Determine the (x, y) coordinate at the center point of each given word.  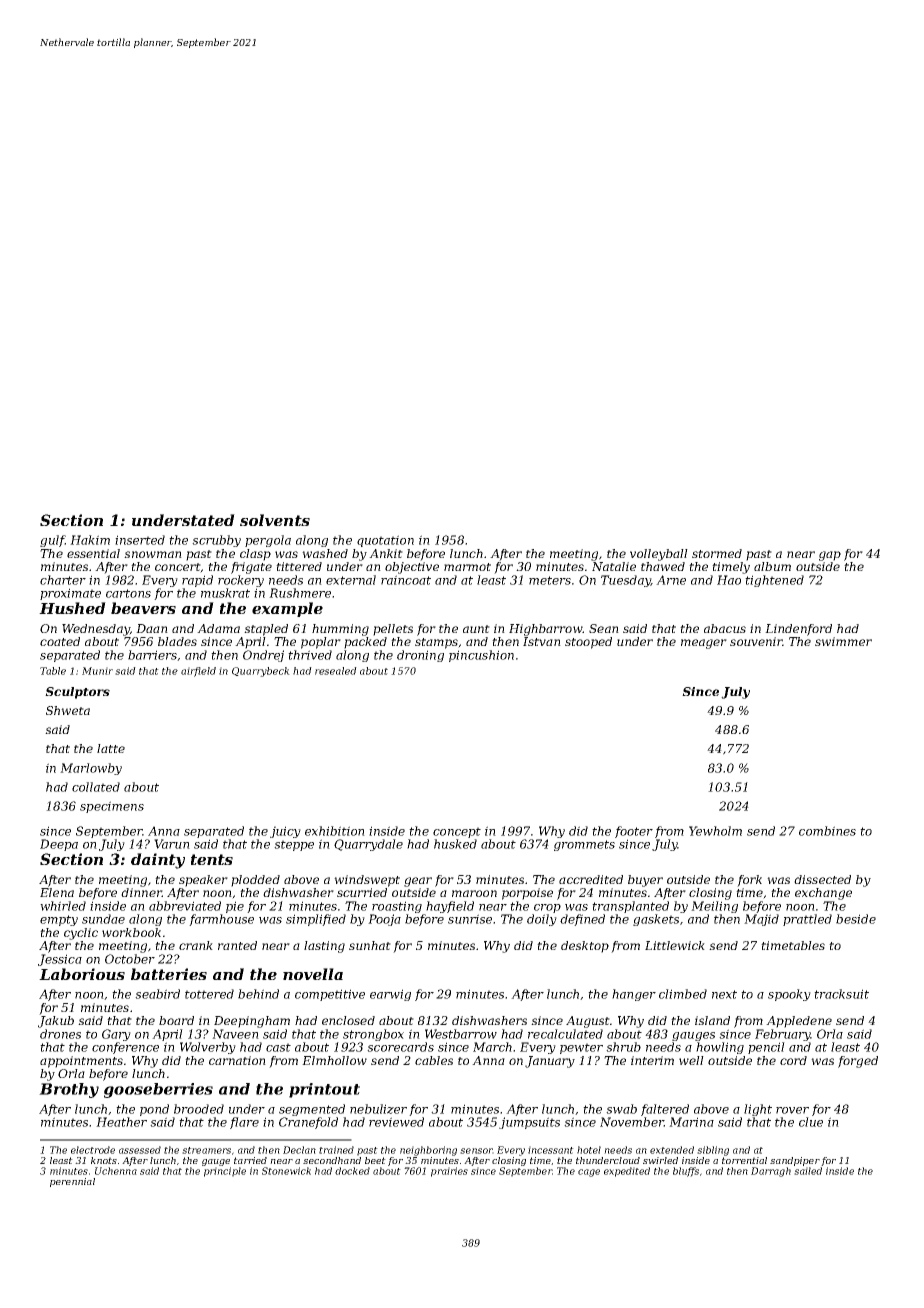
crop (547, 908)
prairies (449, 1172)
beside (856, 919)
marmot (467, 567)
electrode (93, 1150)
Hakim (90, 540)
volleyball (659, 555)
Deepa (59, 845)
